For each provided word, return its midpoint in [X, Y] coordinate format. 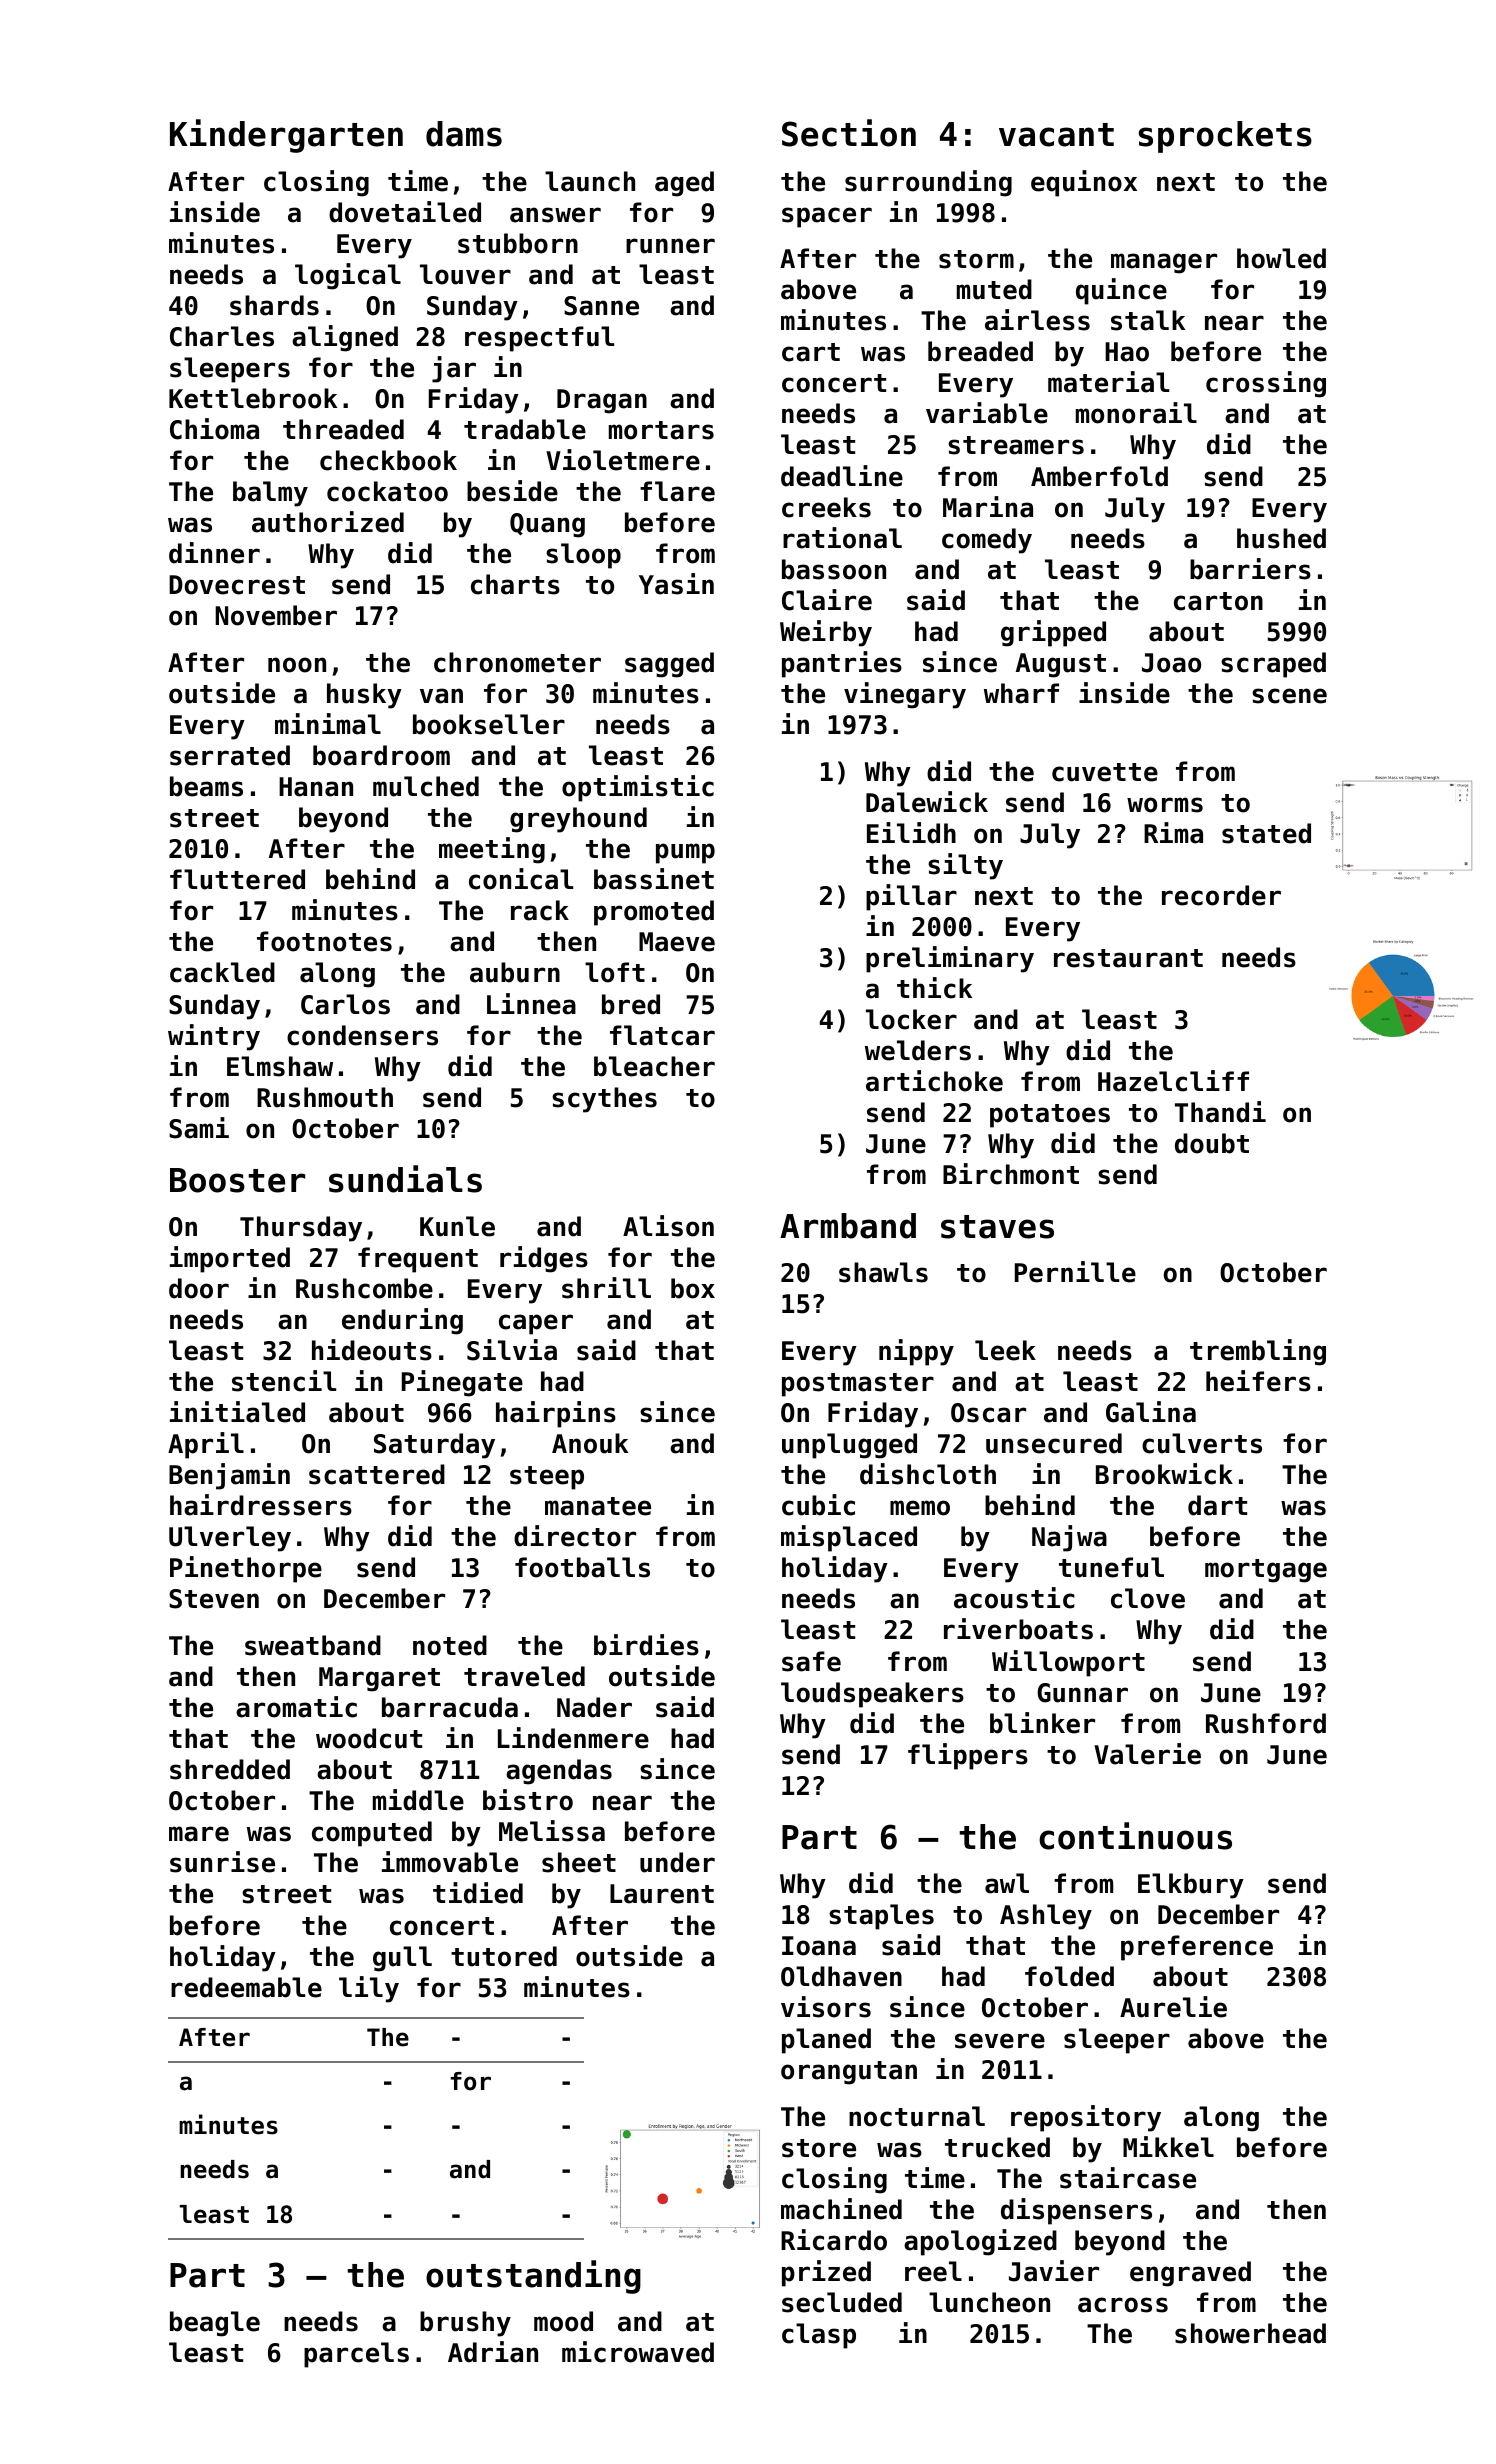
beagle [215, 2324]
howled [1281, 258]
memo [920, 1508]
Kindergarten [286, 136]
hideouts [372, 1350]
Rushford [1266, 1723]
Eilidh [911, 833]
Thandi [1220, 1112]
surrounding [928, 183]
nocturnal [917, 2116]
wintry [214, 1037]
